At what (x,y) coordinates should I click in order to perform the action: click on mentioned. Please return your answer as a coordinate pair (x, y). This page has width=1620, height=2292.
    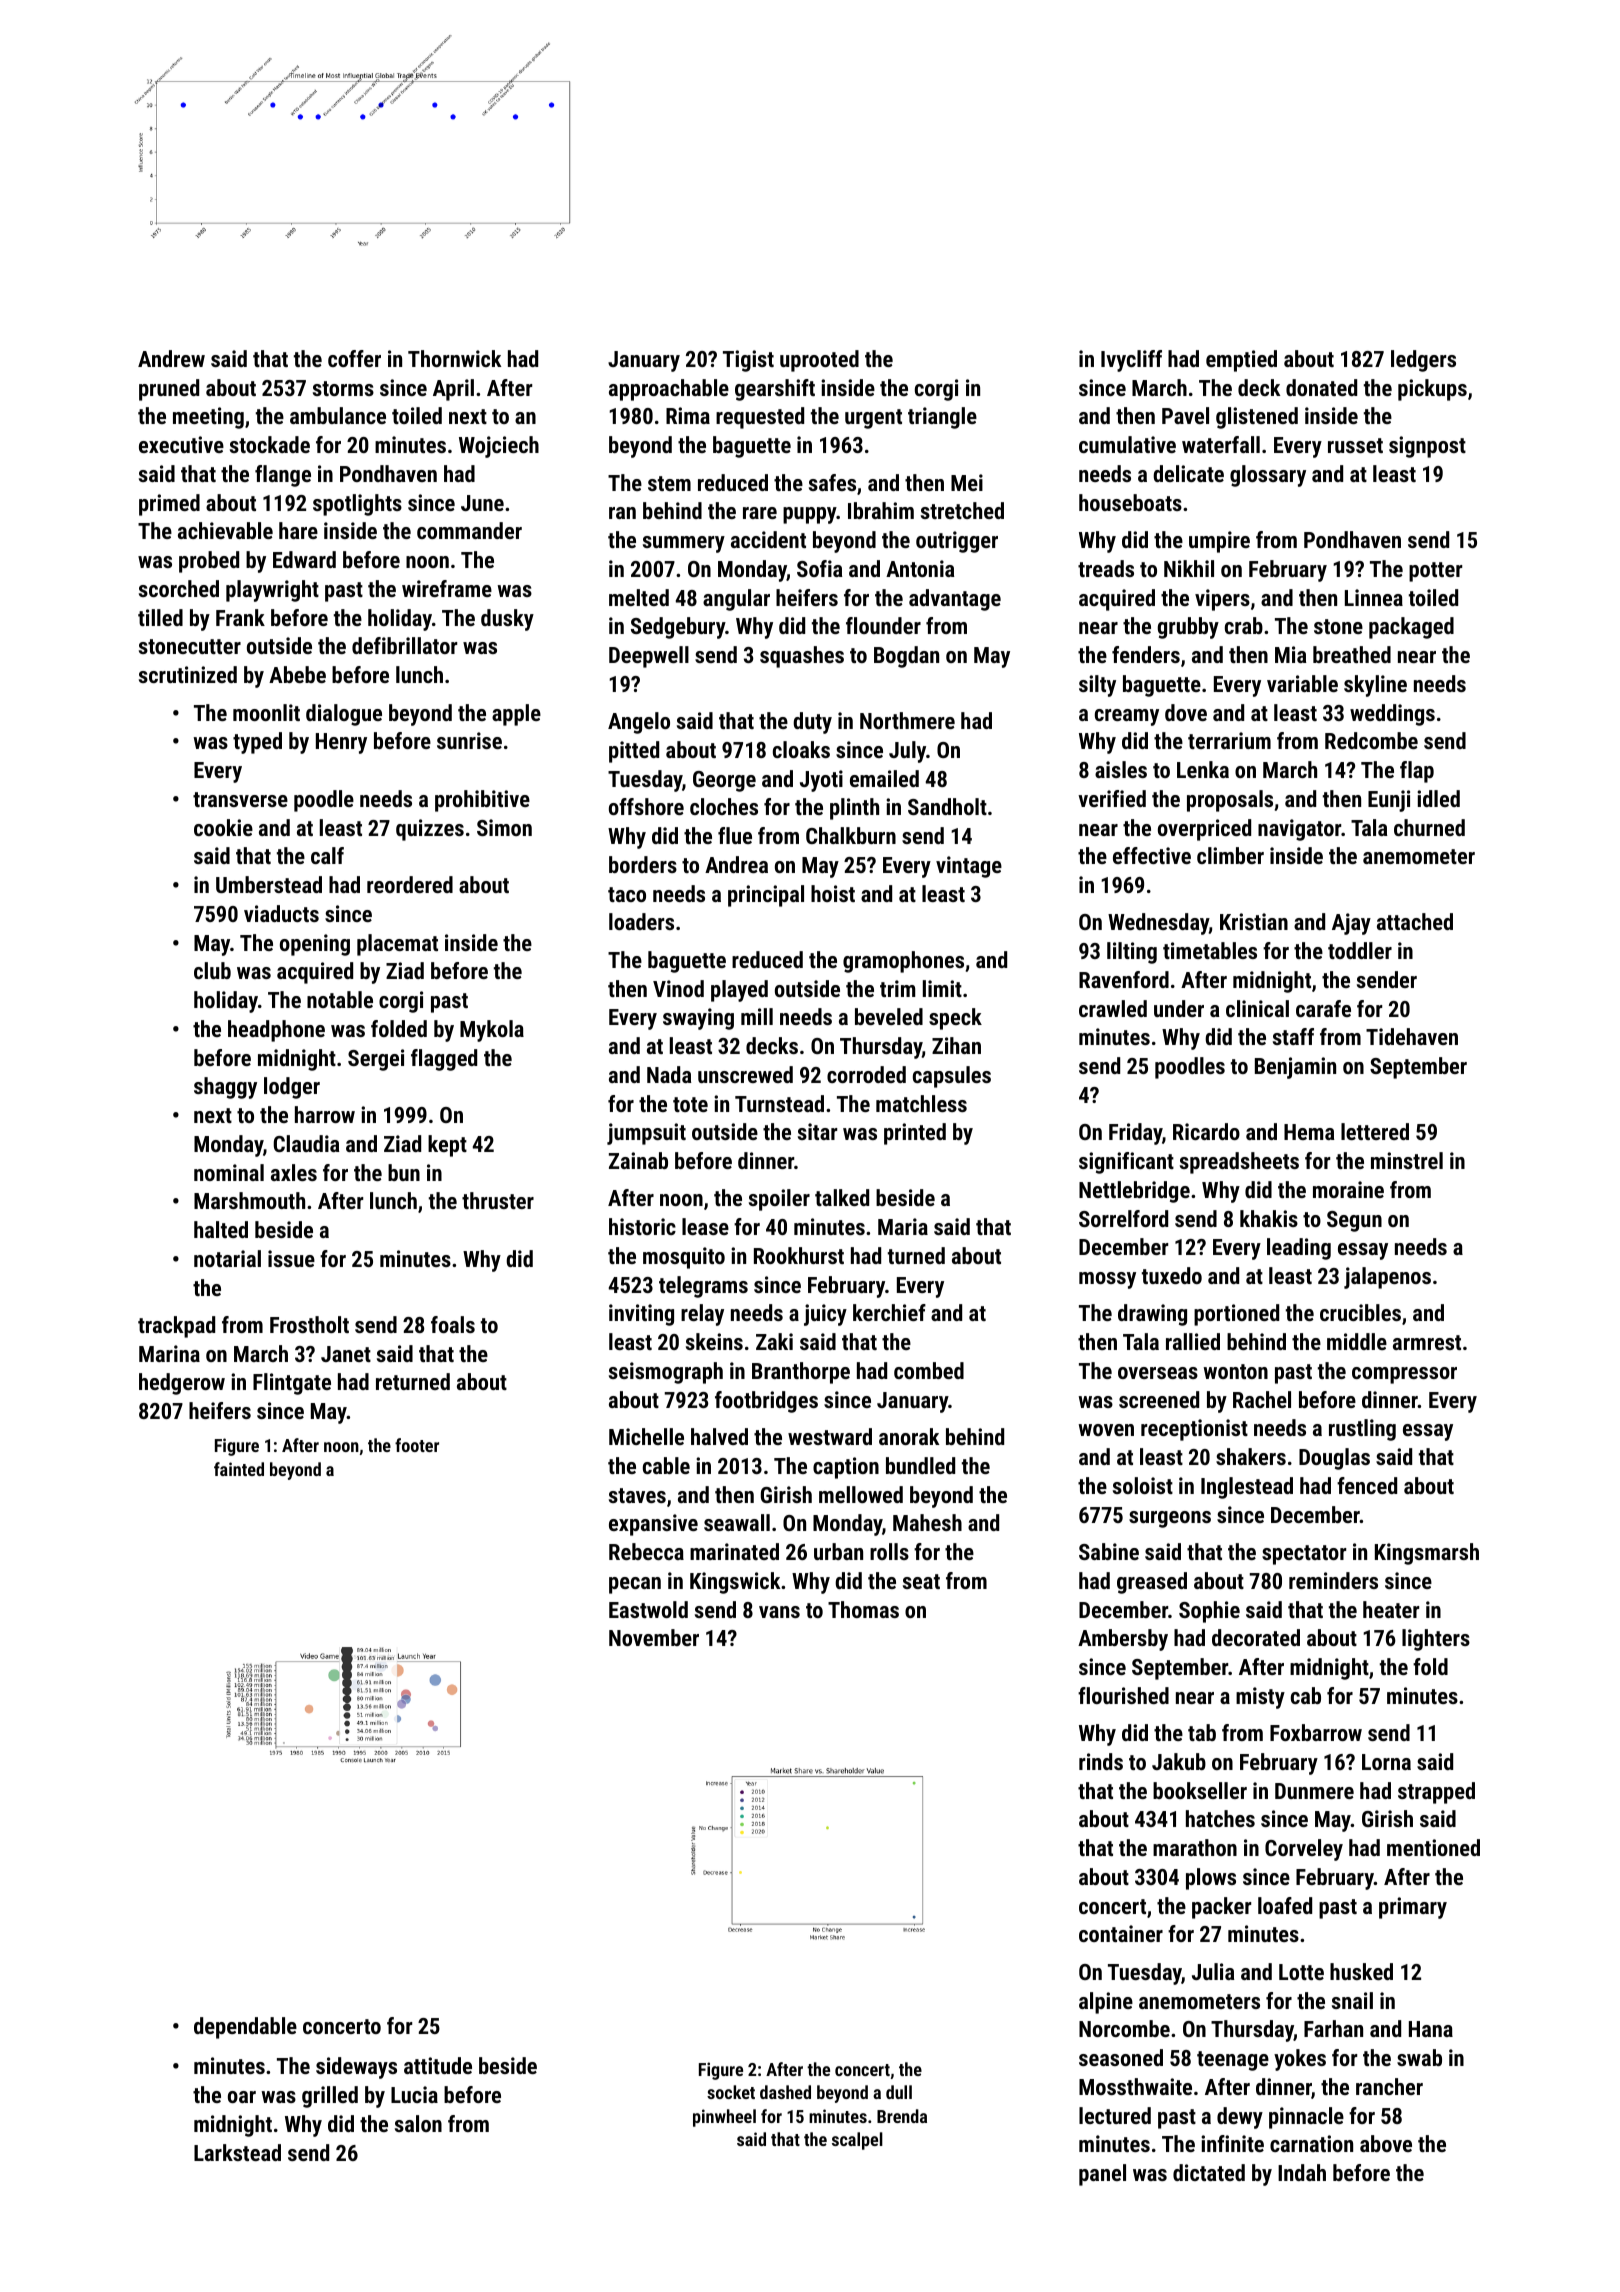
    Looking at the image, I should click on (1433, 1847).
